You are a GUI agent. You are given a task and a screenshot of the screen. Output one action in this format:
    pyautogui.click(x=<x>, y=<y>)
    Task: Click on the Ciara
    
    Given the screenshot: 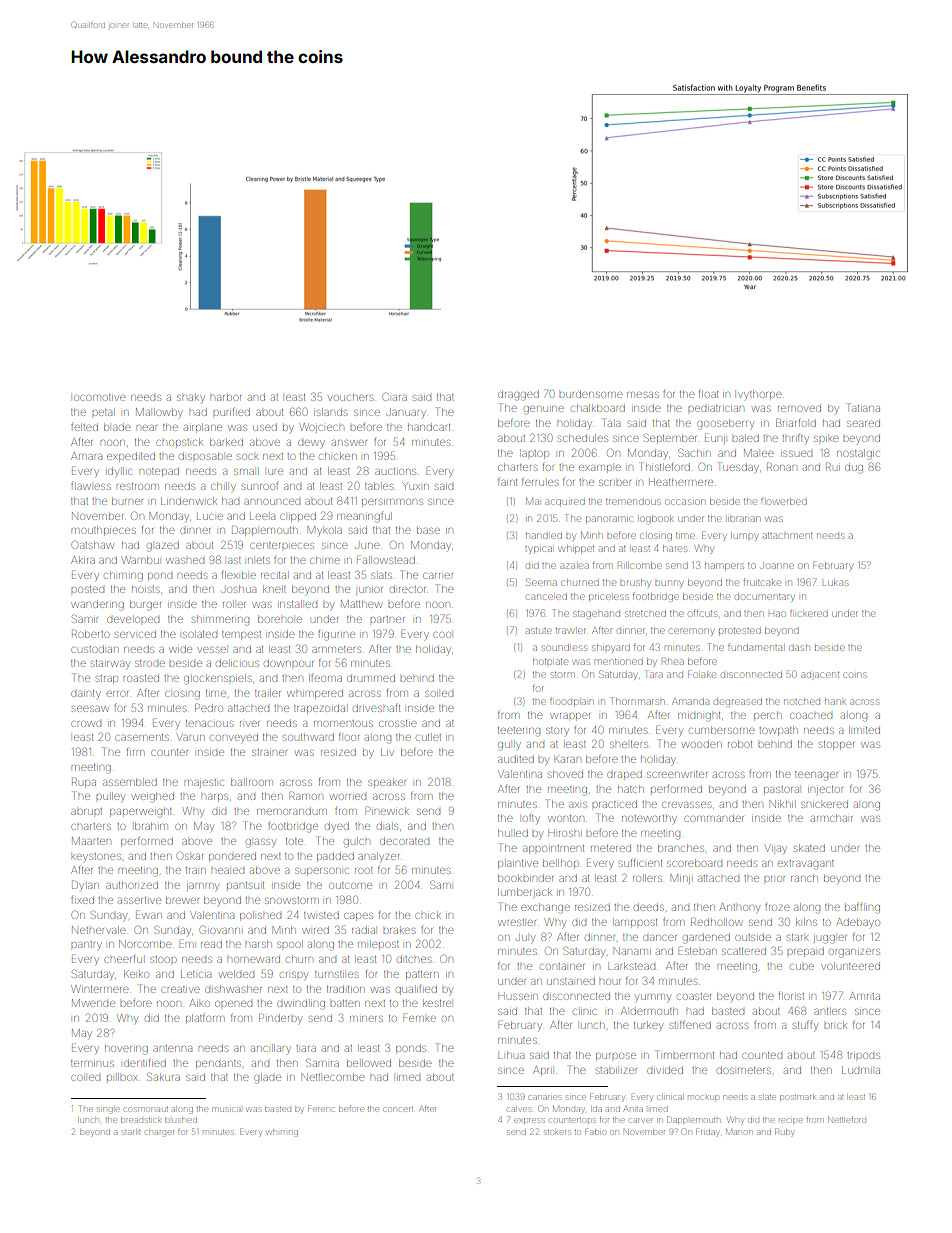 What is the action you would take?
    pyautogui.click(x=395, y=396)
